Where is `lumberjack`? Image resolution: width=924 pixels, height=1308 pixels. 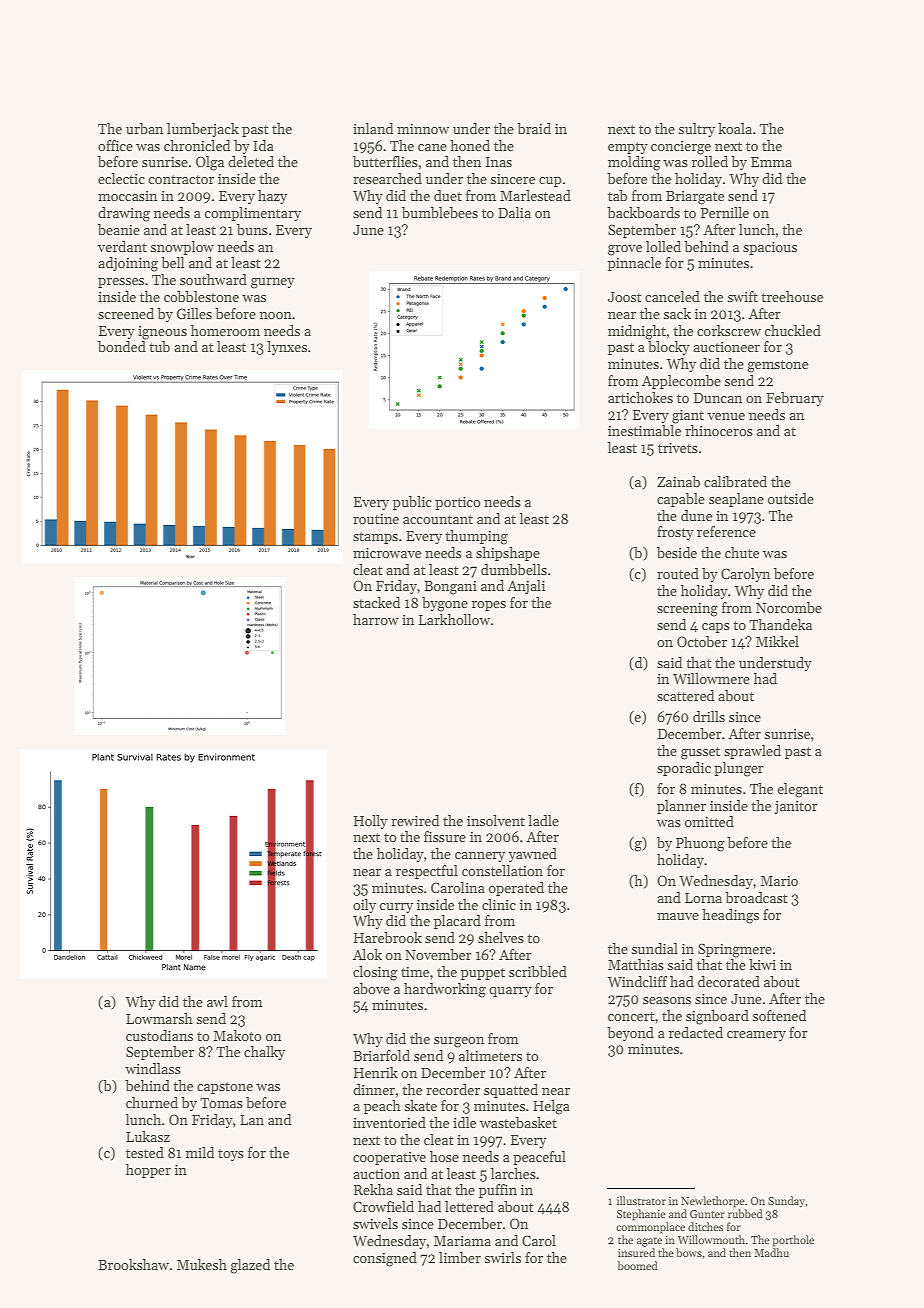
lumberjack is located at coordinates (203, 130).
